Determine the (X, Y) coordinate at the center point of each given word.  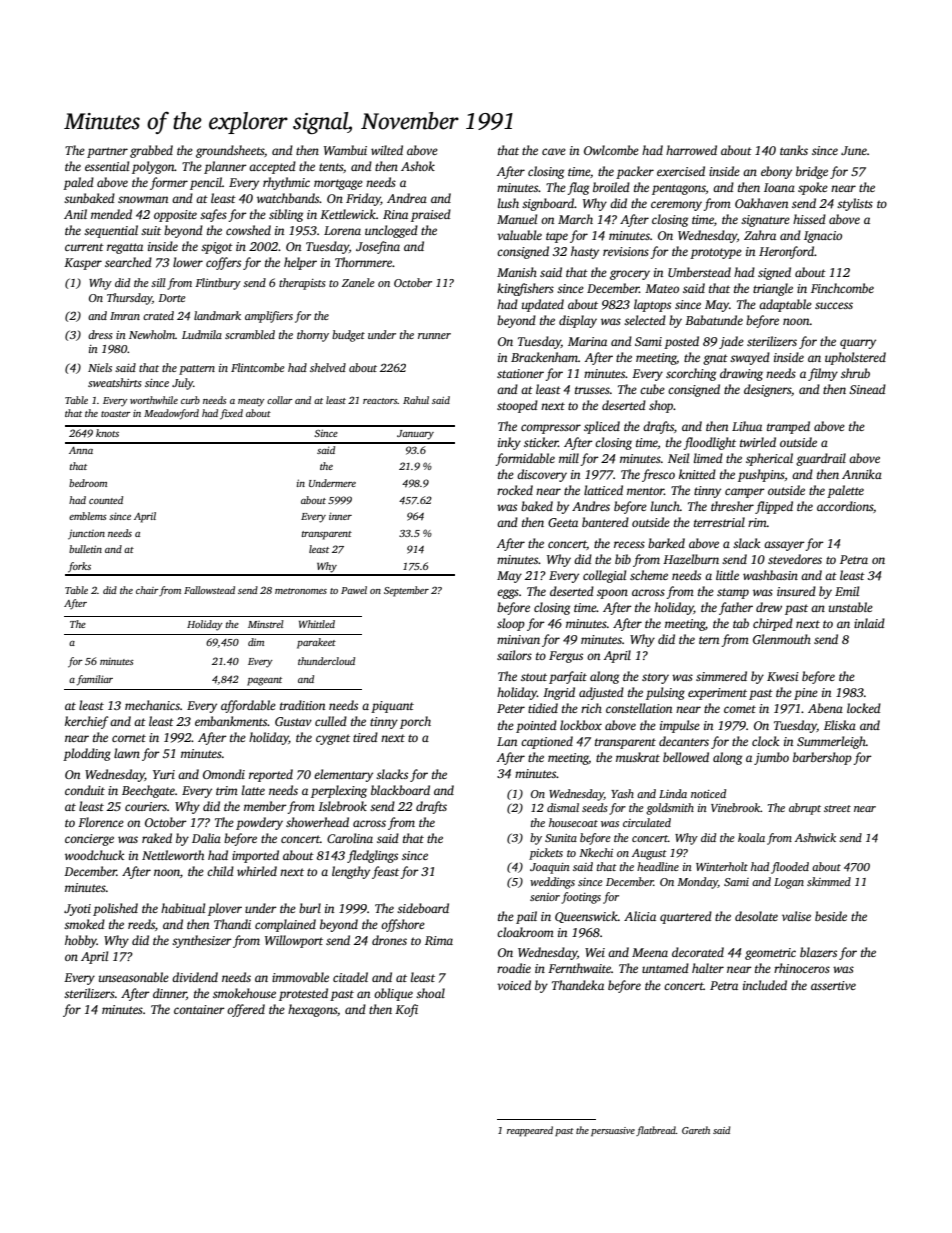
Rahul (416, 400)
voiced (514, 985)
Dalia (206, 838)
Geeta (563, 522)
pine (806, 694)
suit (151, 230)
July (182, 384)
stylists (855, 204)
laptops (652, 305)
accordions (845, 506)
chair (147, 590)
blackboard (400, 790)
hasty (585, 252)
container (199, 1009)
